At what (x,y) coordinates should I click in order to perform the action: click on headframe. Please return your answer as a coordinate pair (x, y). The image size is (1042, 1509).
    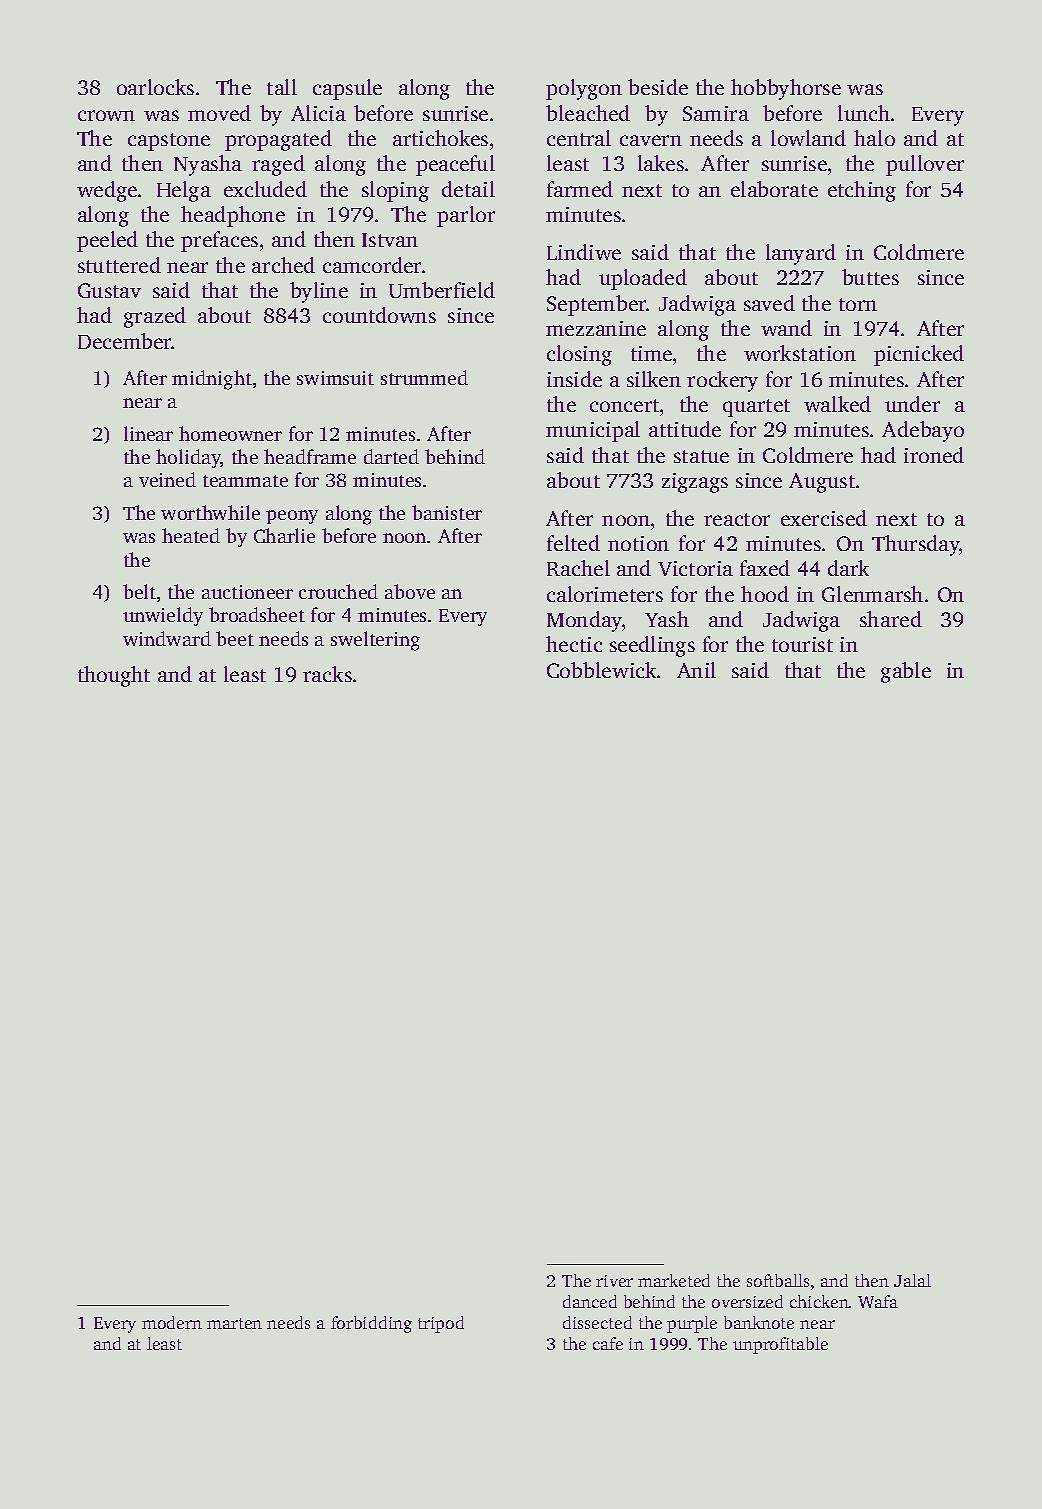
    Looking at the image, I should click on (310, 456).
